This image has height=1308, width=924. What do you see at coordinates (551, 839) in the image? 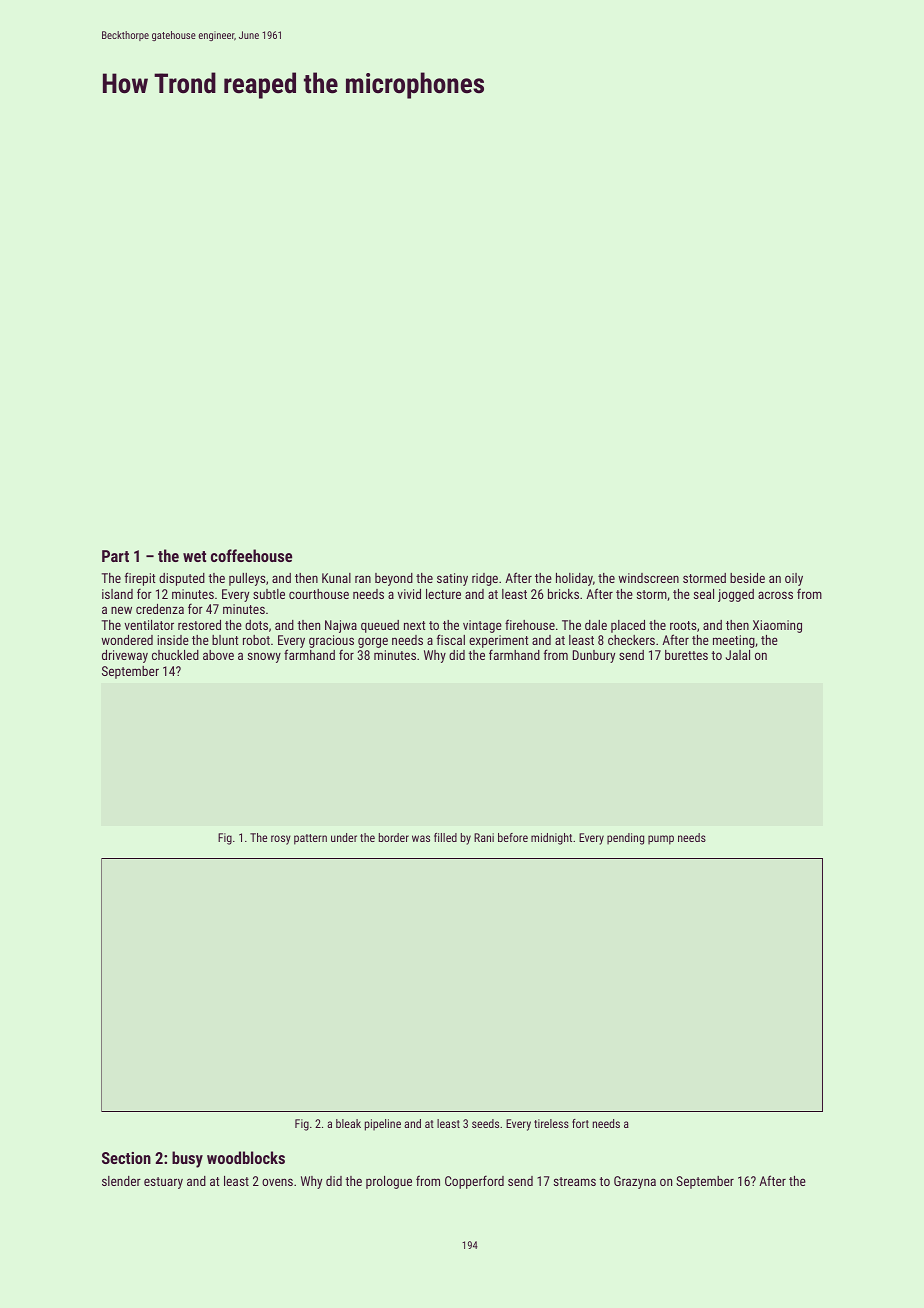
I see `midnight` at bounding box center [551, 839].
